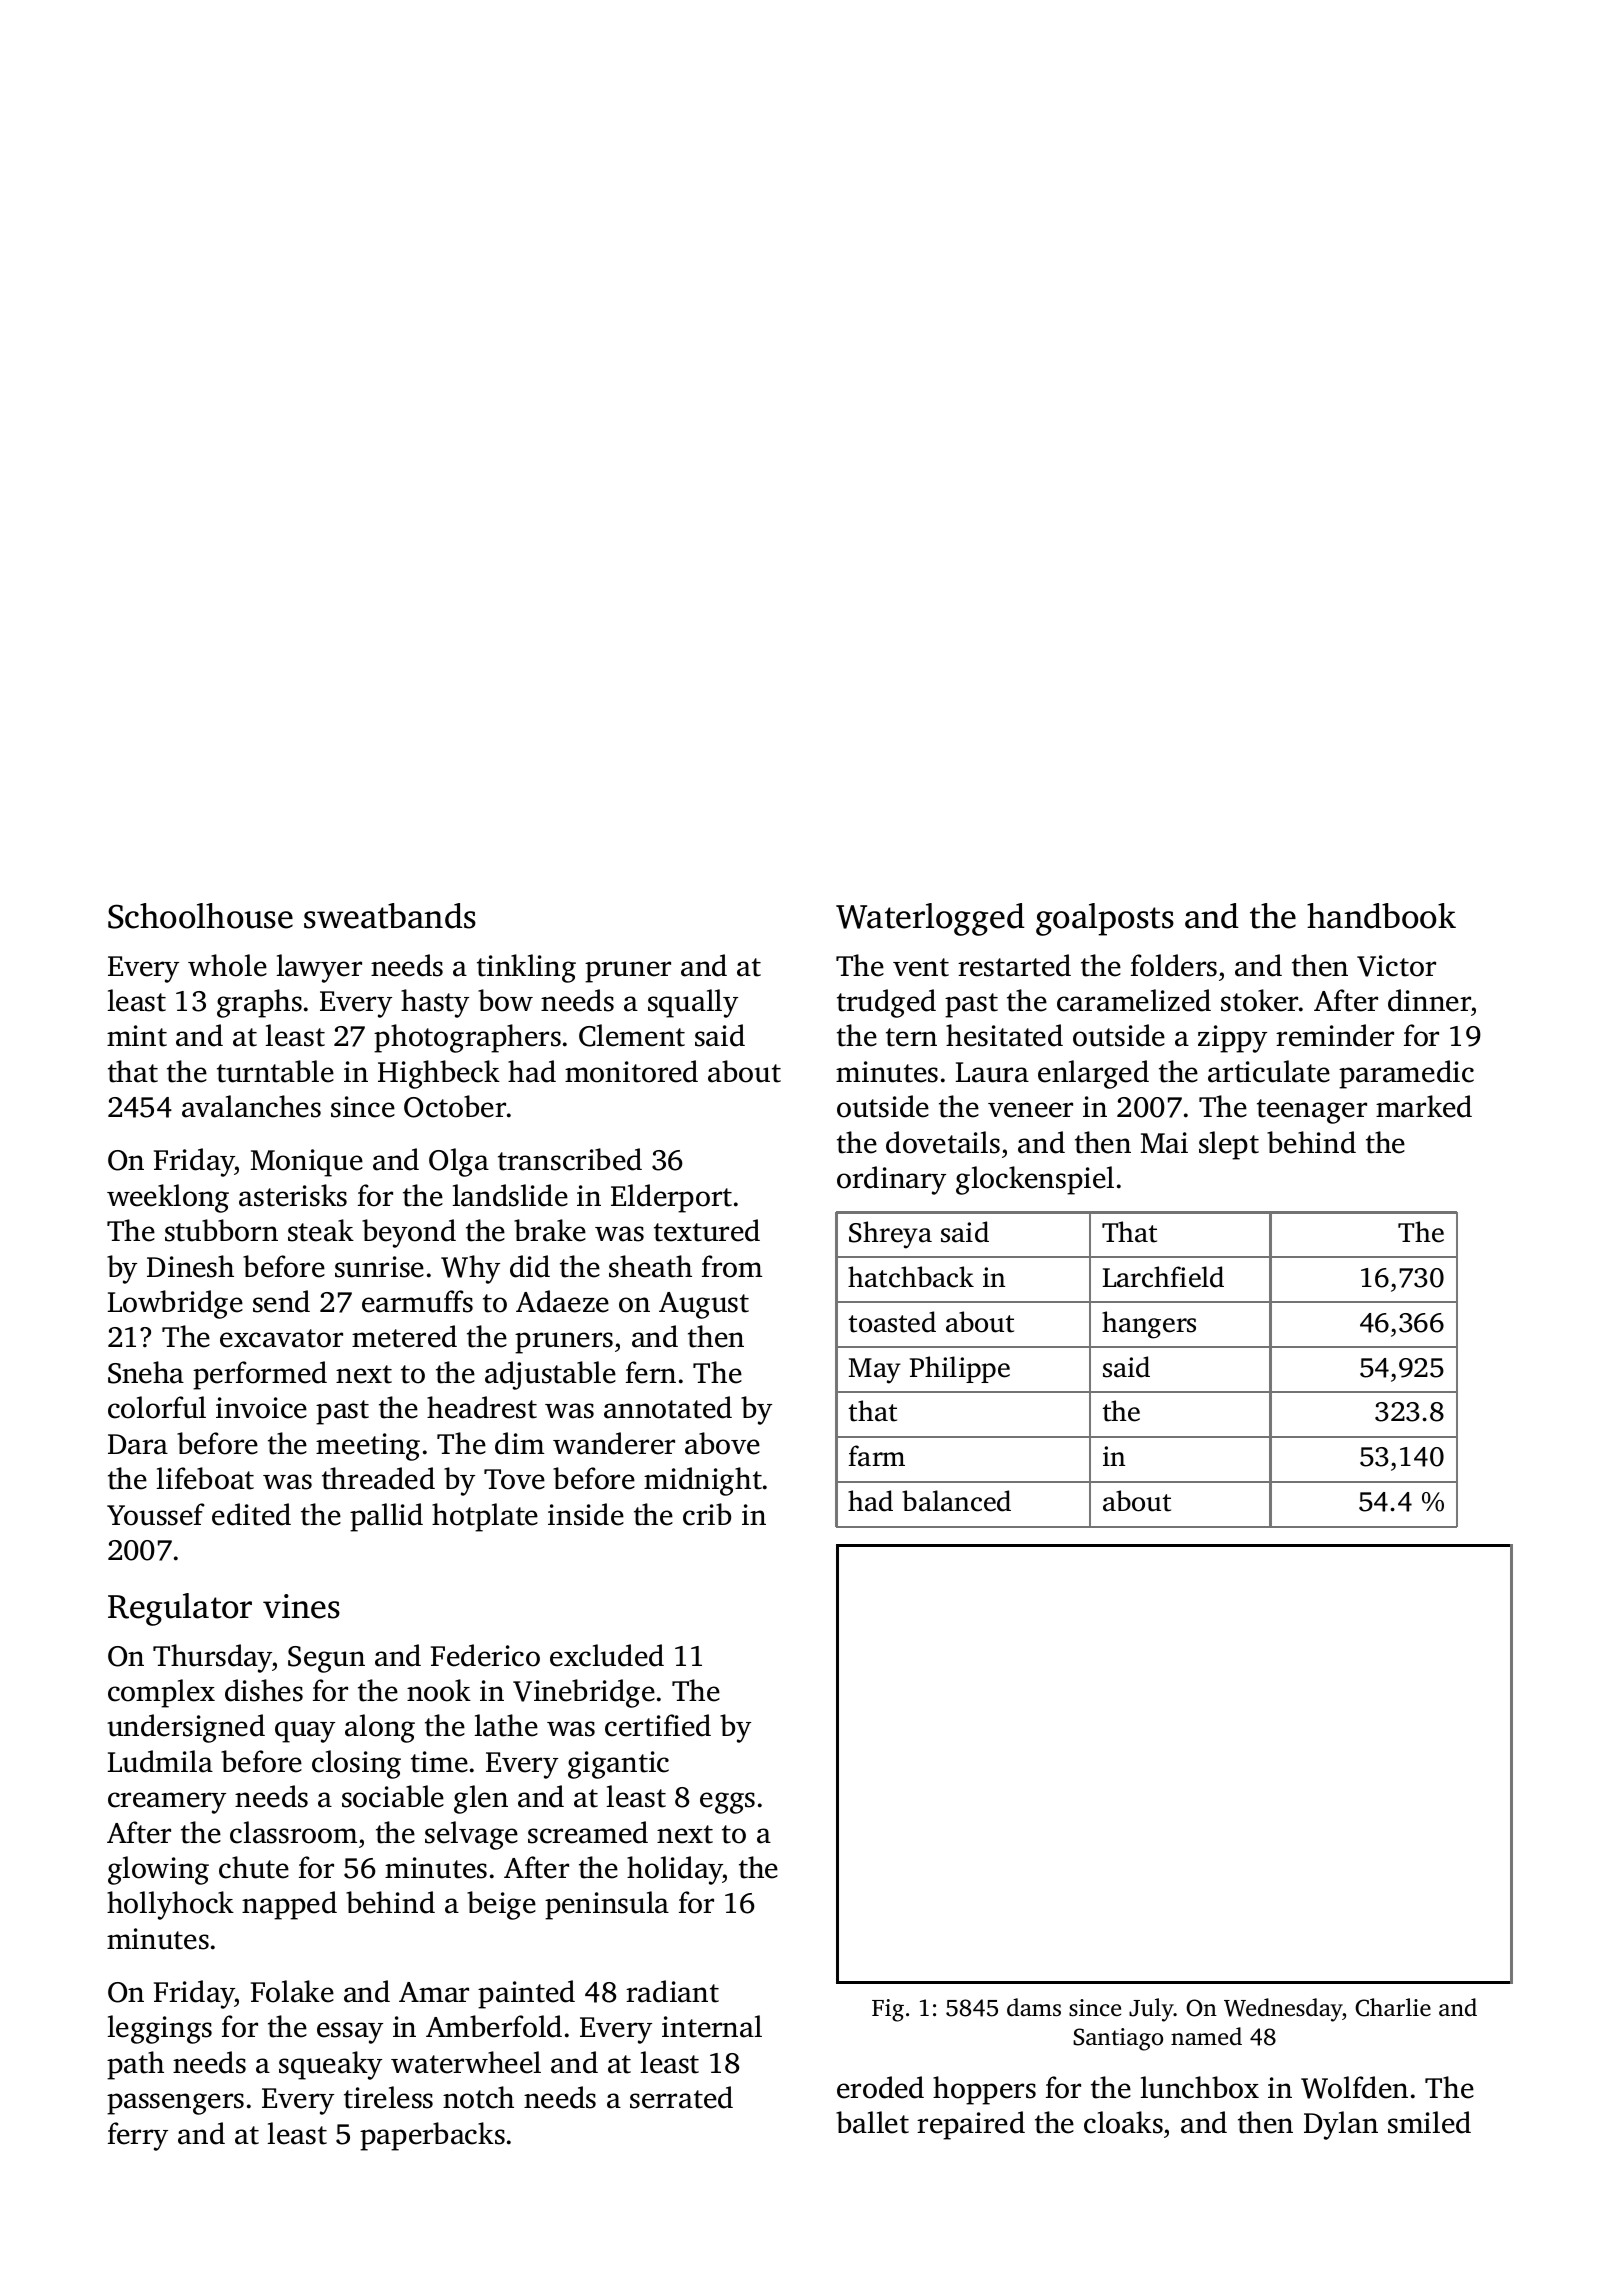 This screenshot has height=2292, width=1620. What do you see at coordinates (650, 1266) in the screenshot?
I see `sheath` at bounding box center [650, 1266].
